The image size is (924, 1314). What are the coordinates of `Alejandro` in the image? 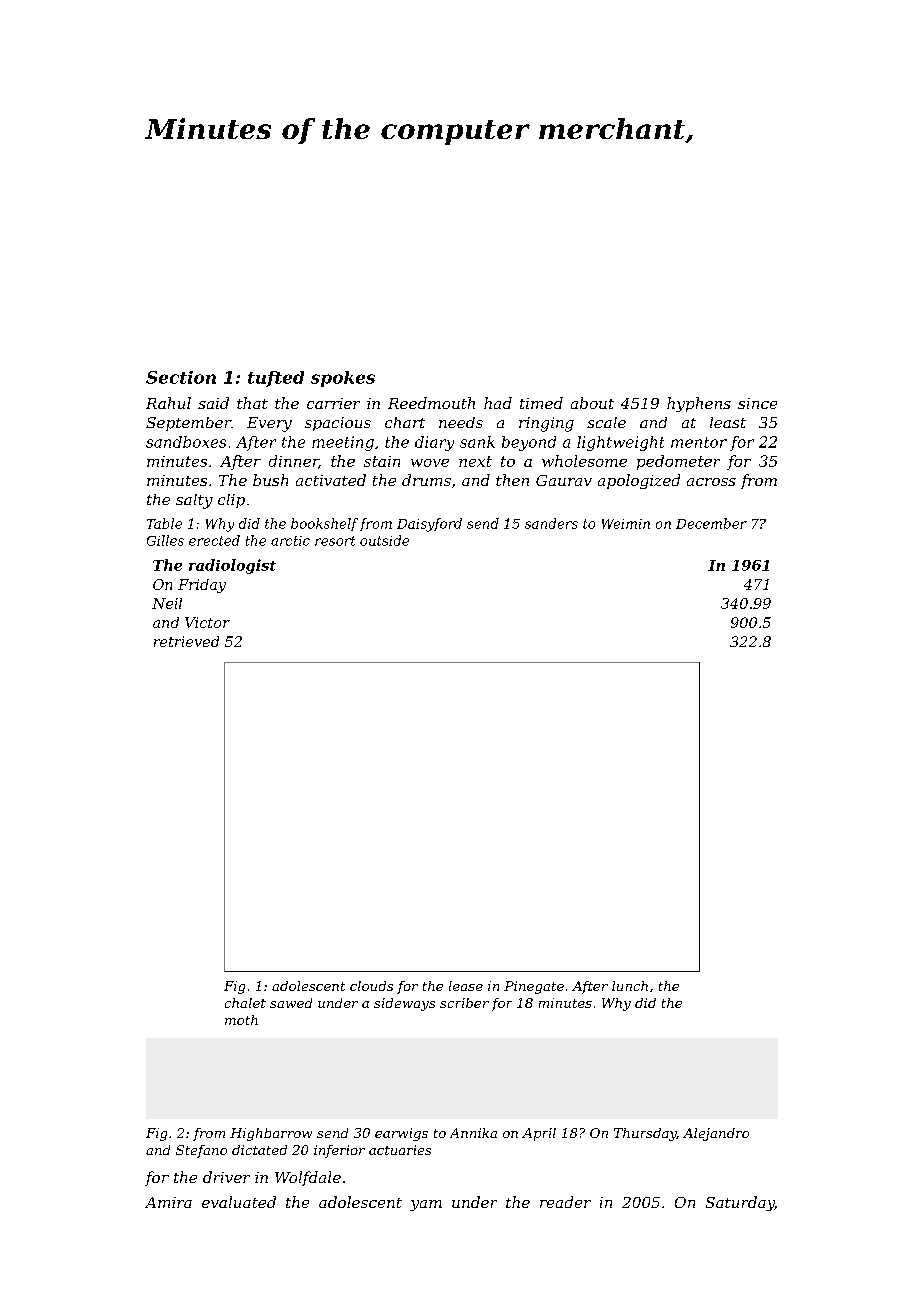 It's located at (716, 1134).
